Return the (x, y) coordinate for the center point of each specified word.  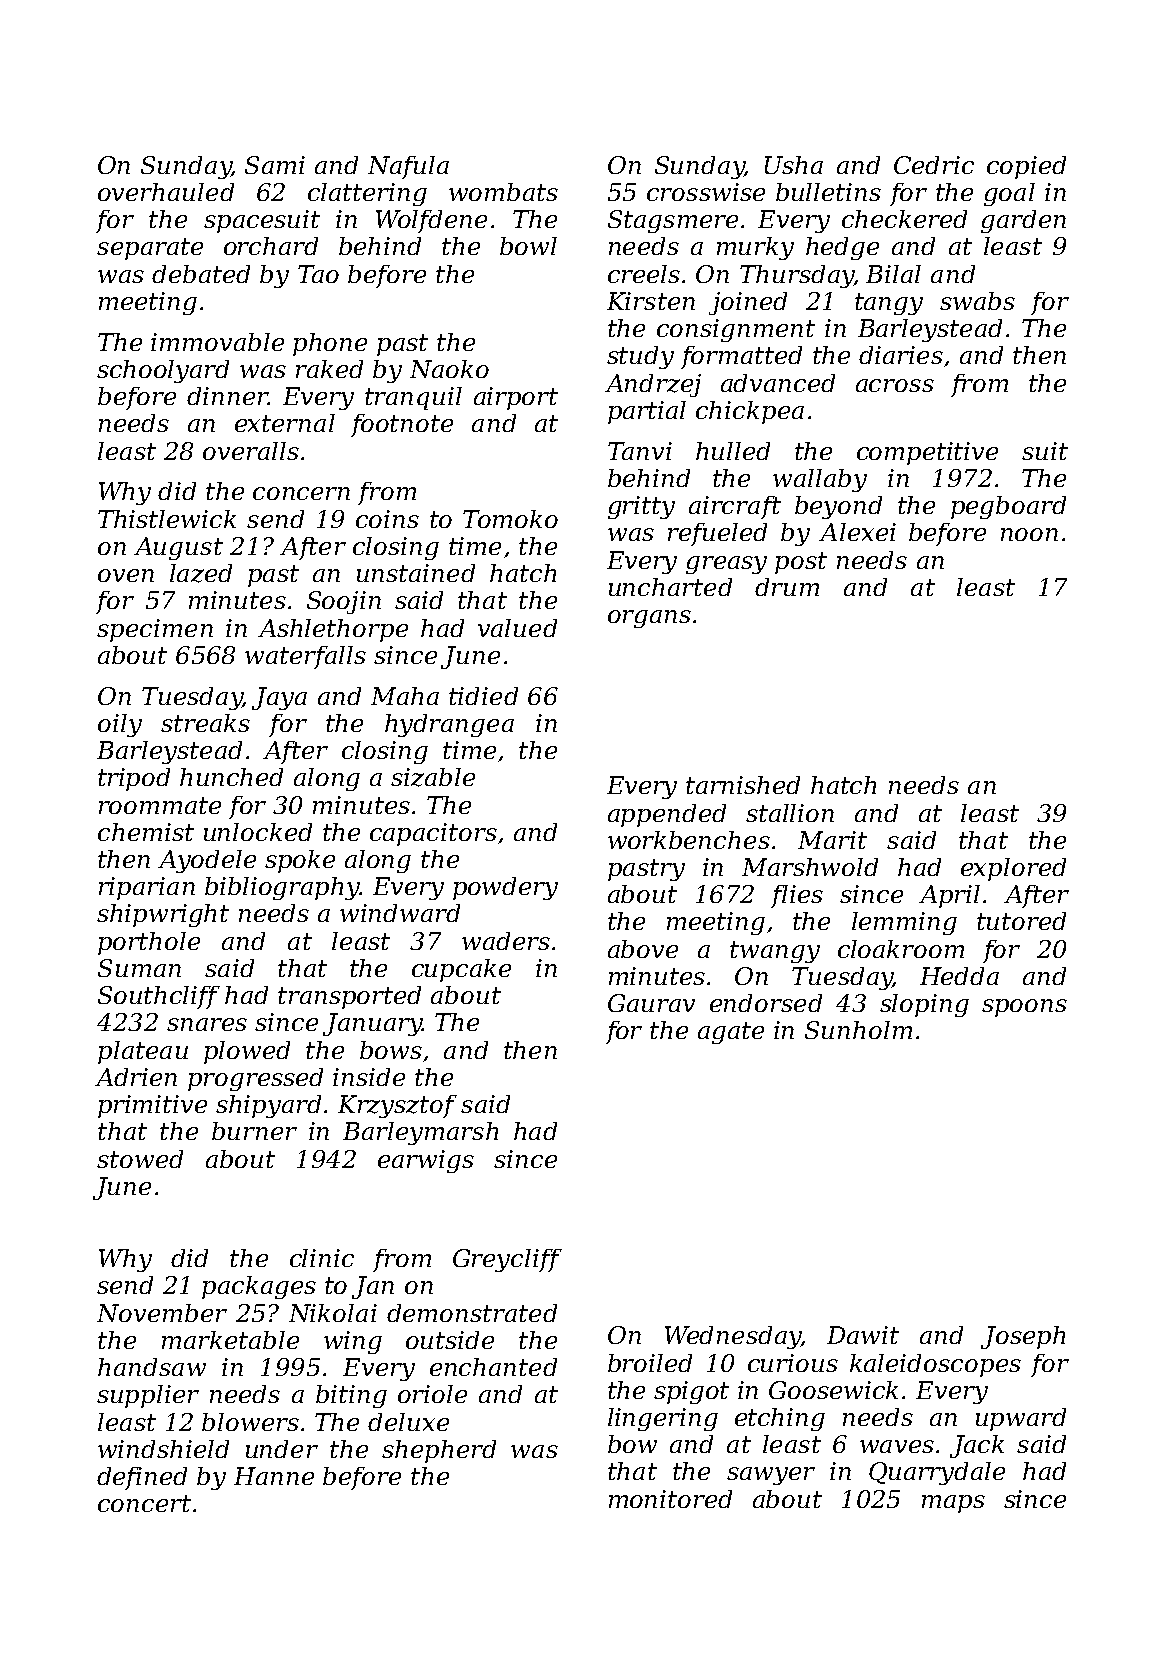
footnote (402, 425)
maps (953, 1504)
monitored (670, 1499)
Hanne (274, 1476)
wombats (503, 192)
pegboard (1008, 507)
